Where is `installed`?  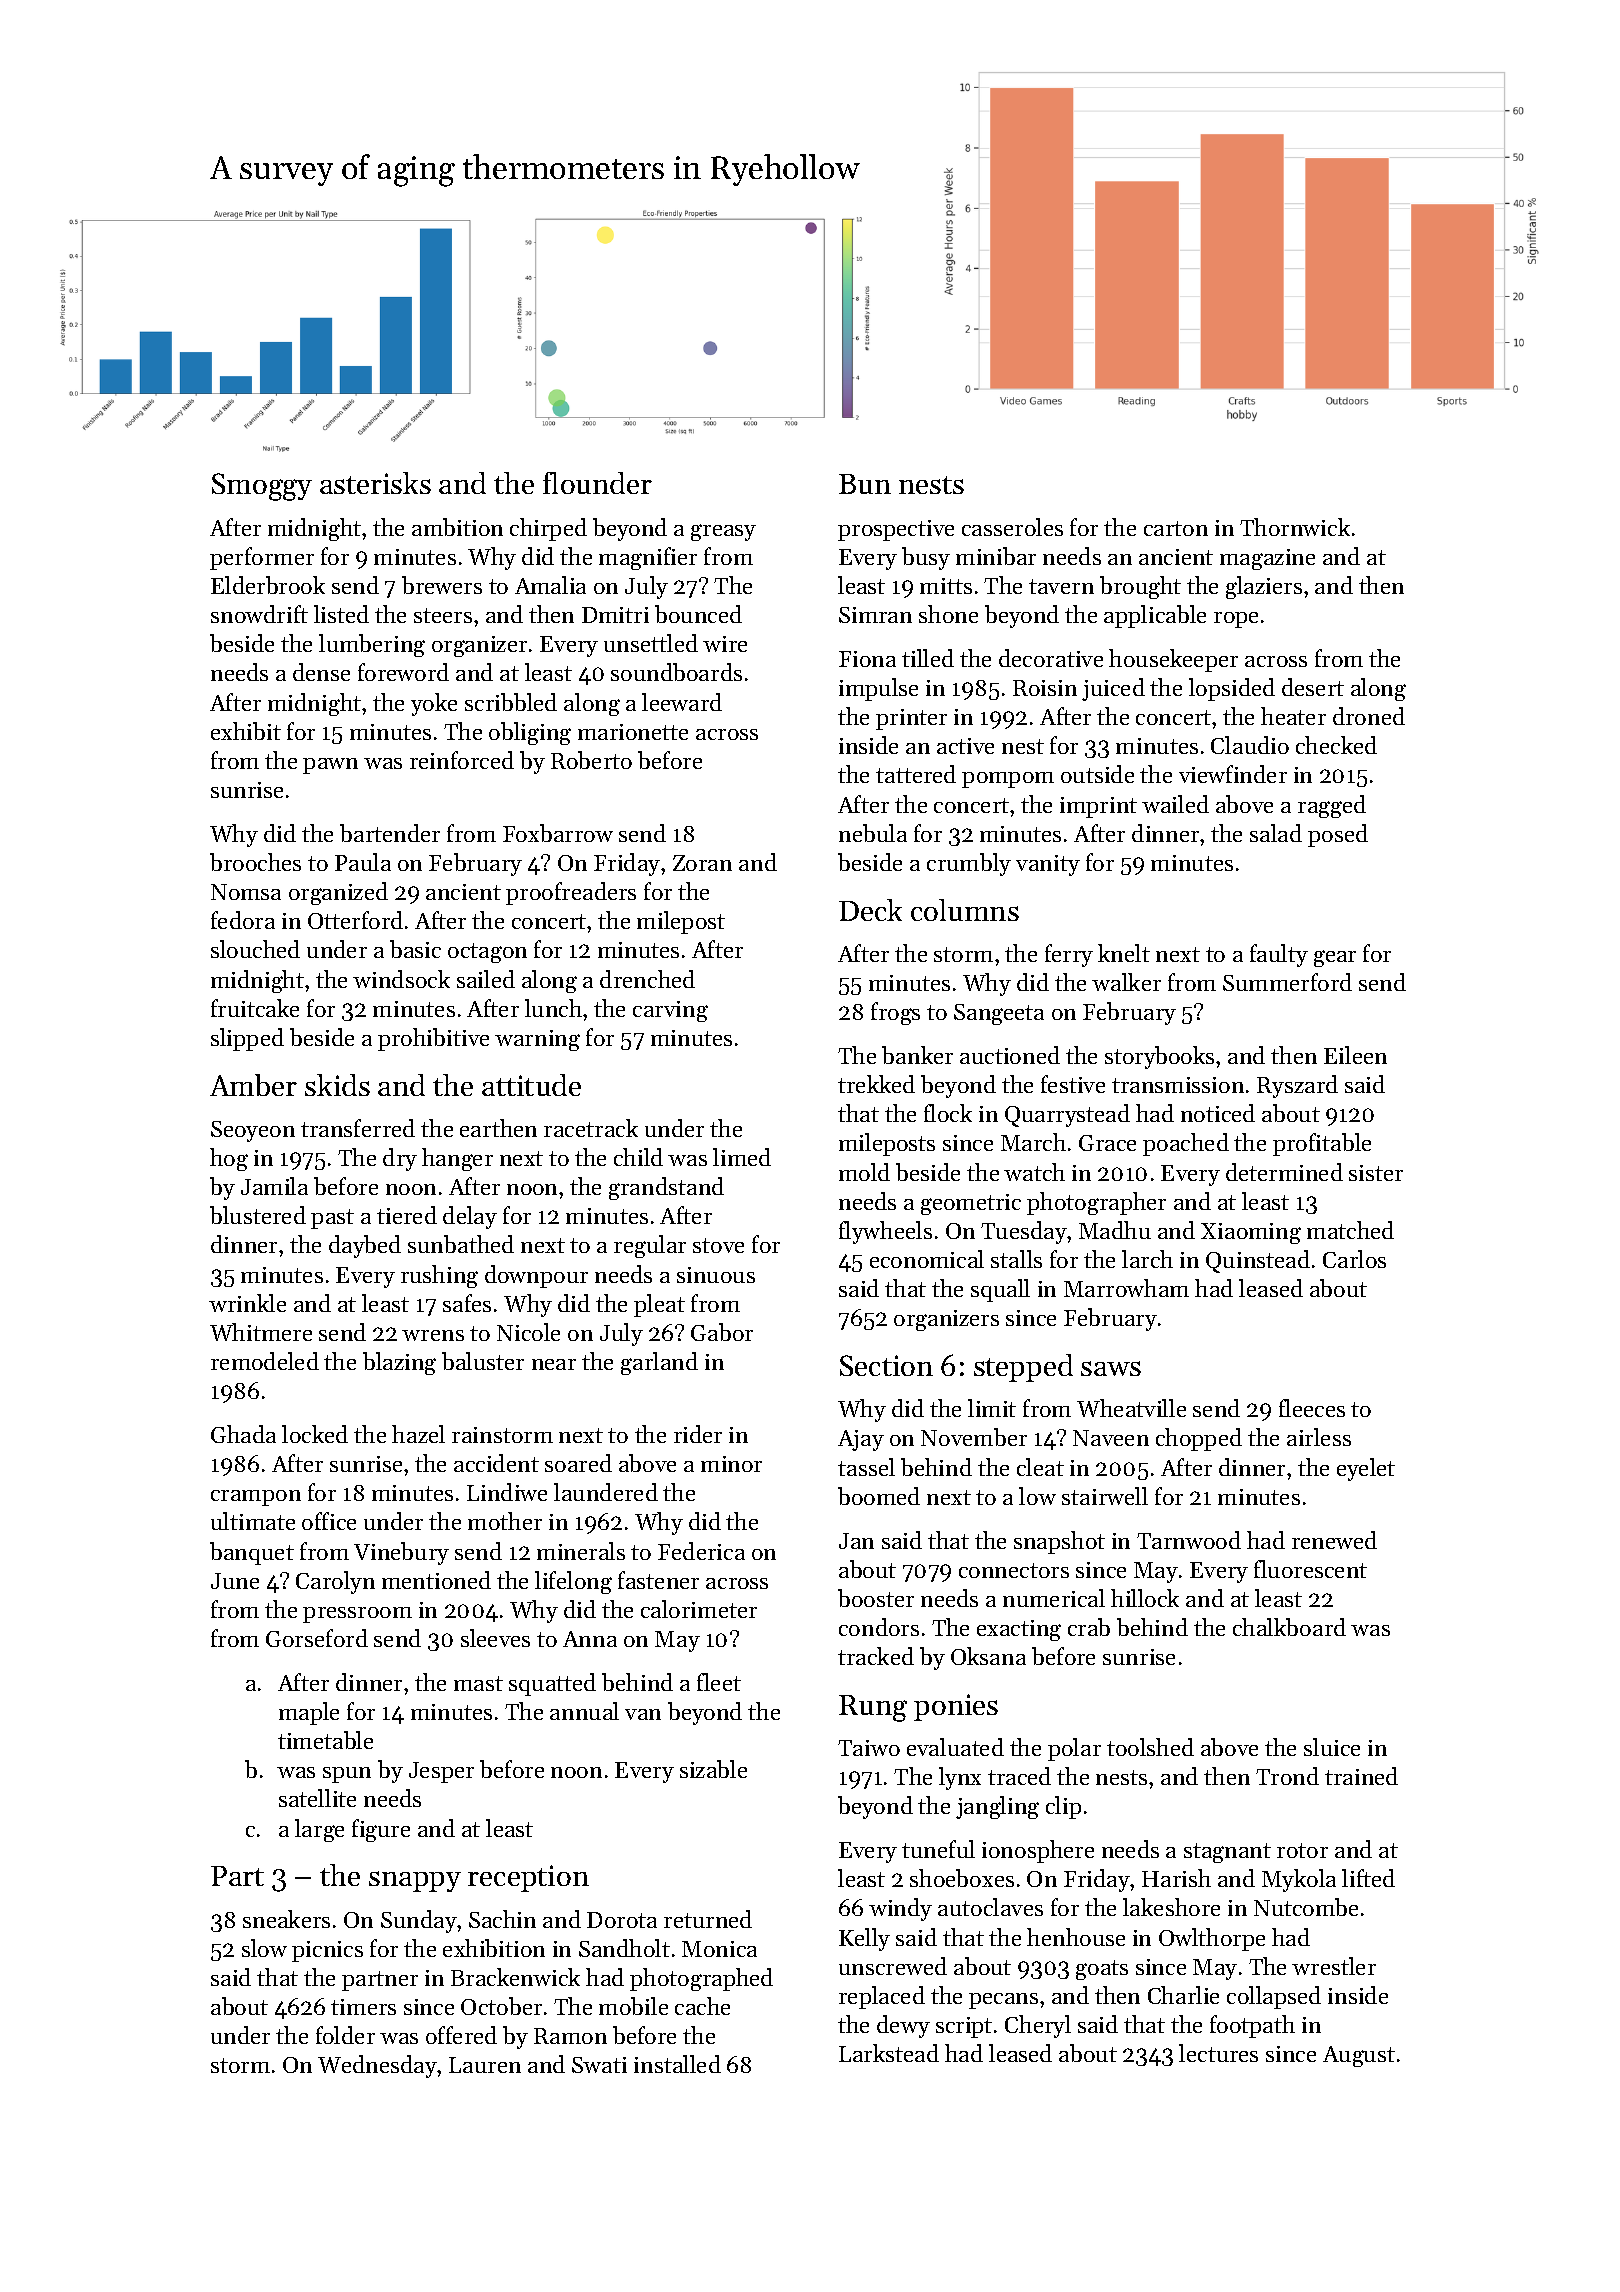
installed is located at coordinates (677, 2064).
